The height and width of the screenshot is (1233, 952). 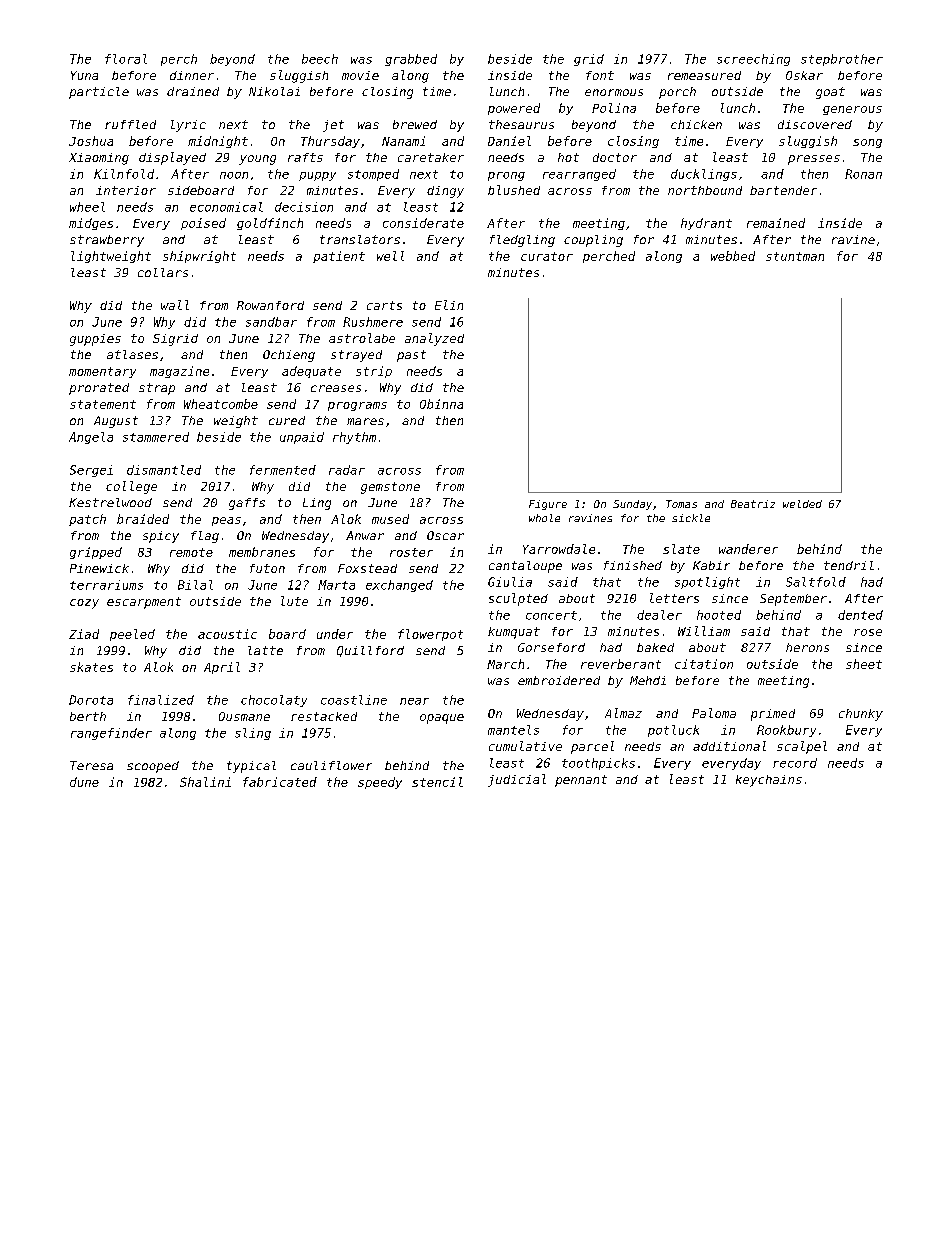 I want to click on wall, so click(x=175, y=305).
